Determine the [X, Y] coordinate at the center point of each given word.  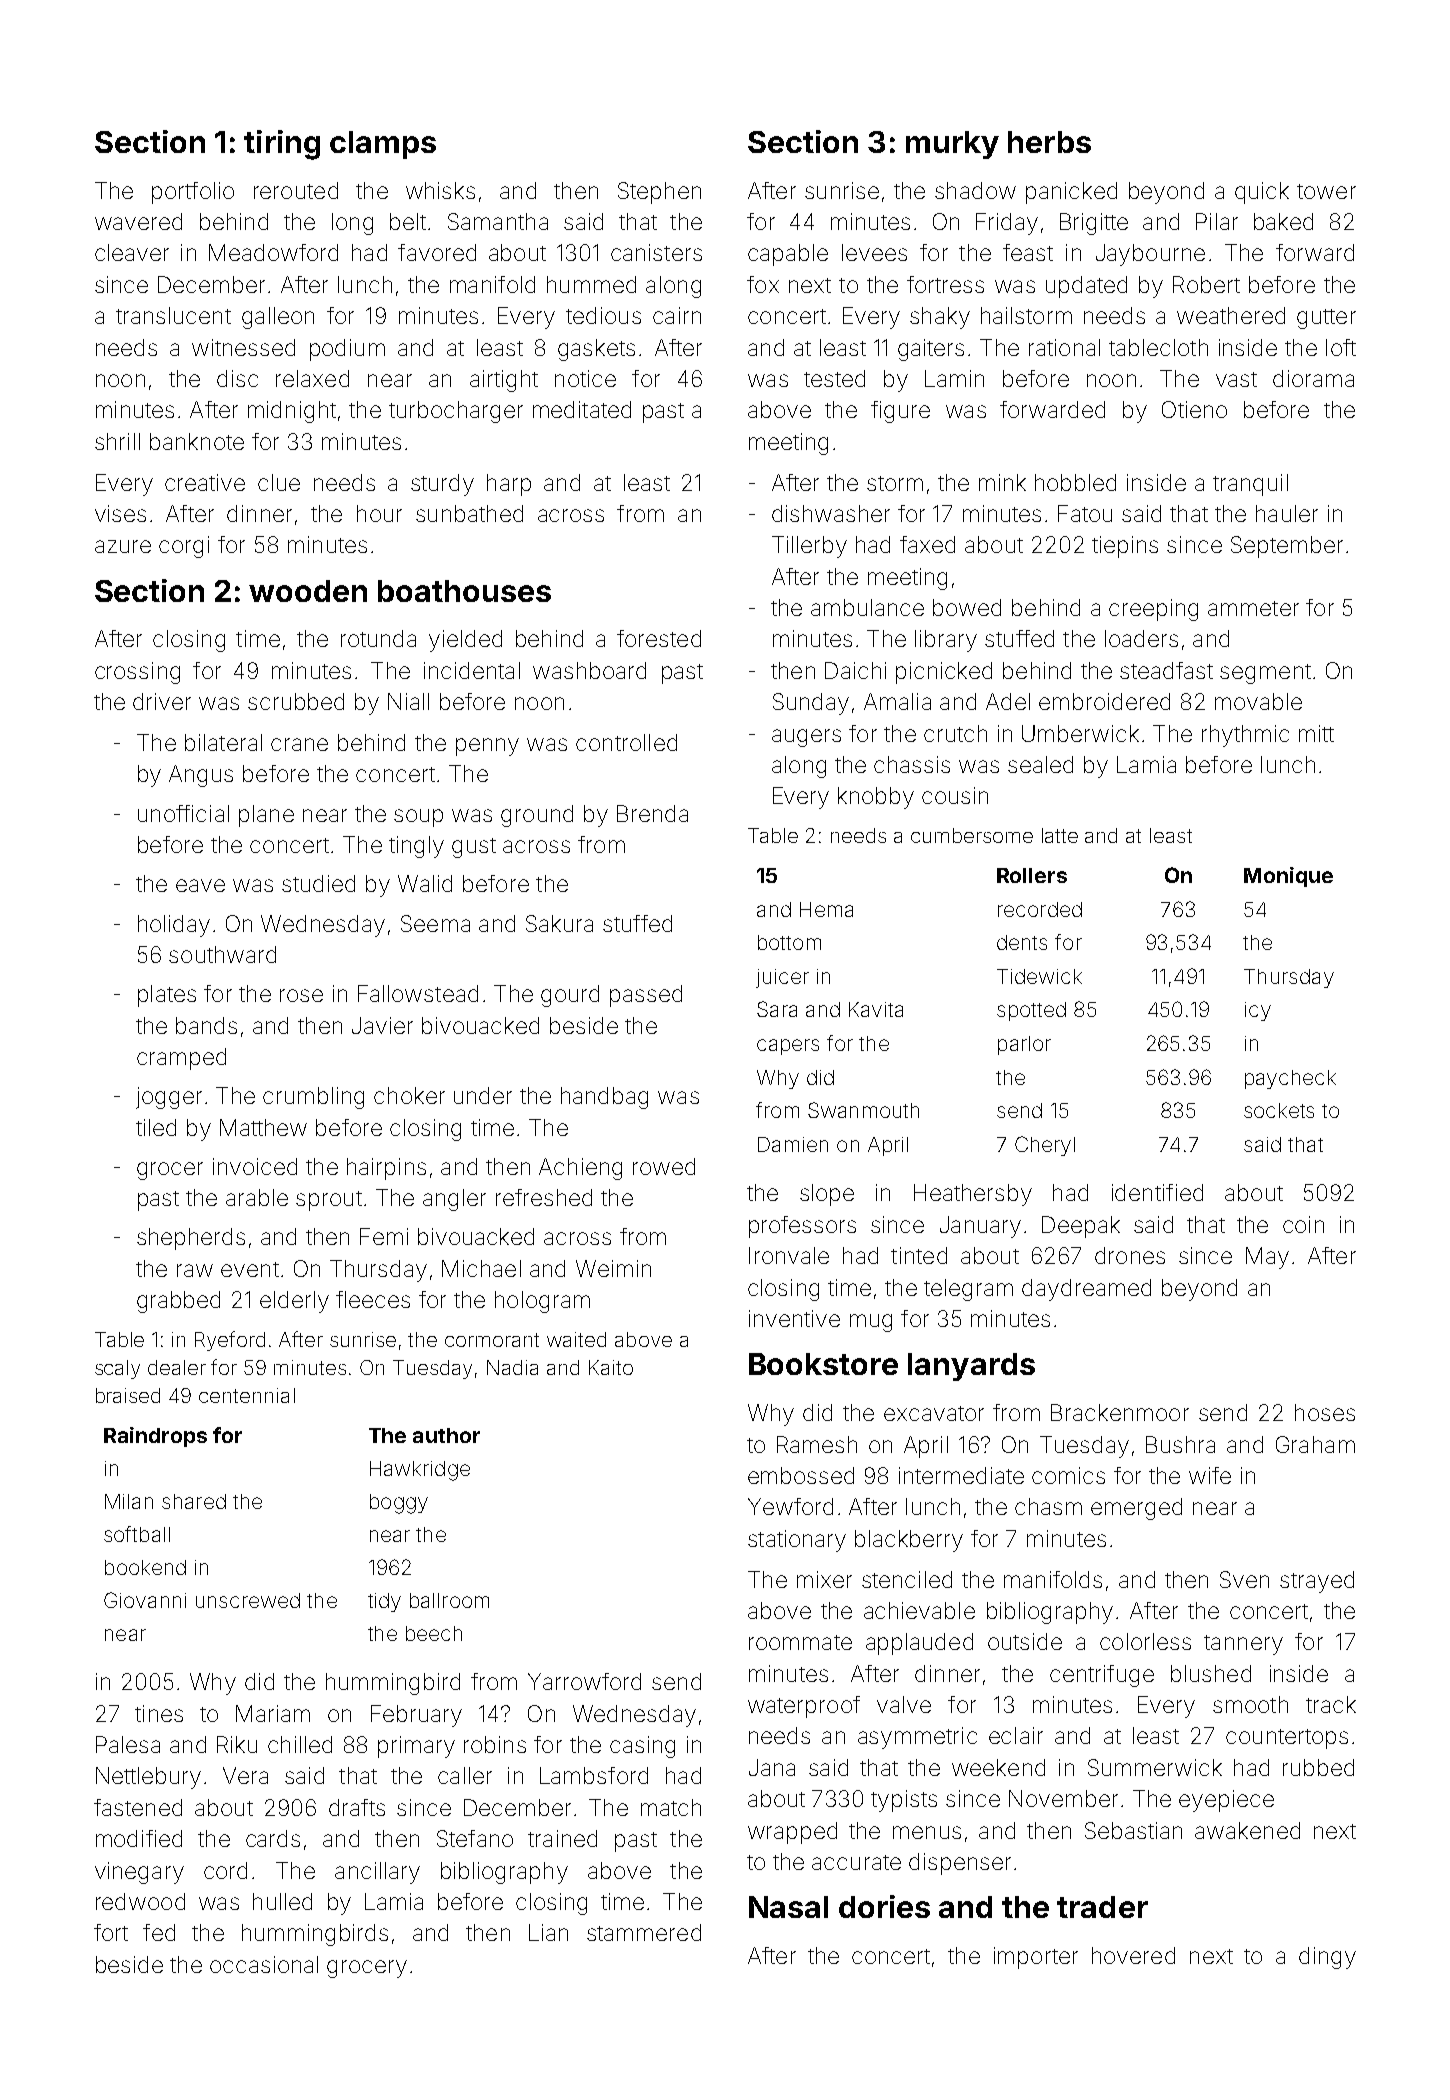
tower [1326, 191]
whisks [440, 190]
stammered [644, 1932]
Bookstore [823, 1364]
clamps [383, 145]
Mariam [273, 1713]
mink [1002, 482]
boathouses [464, 591]
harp [509, 485]
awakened [1247, 1830]
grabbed [178, 1302]
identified [1157, 1192]
